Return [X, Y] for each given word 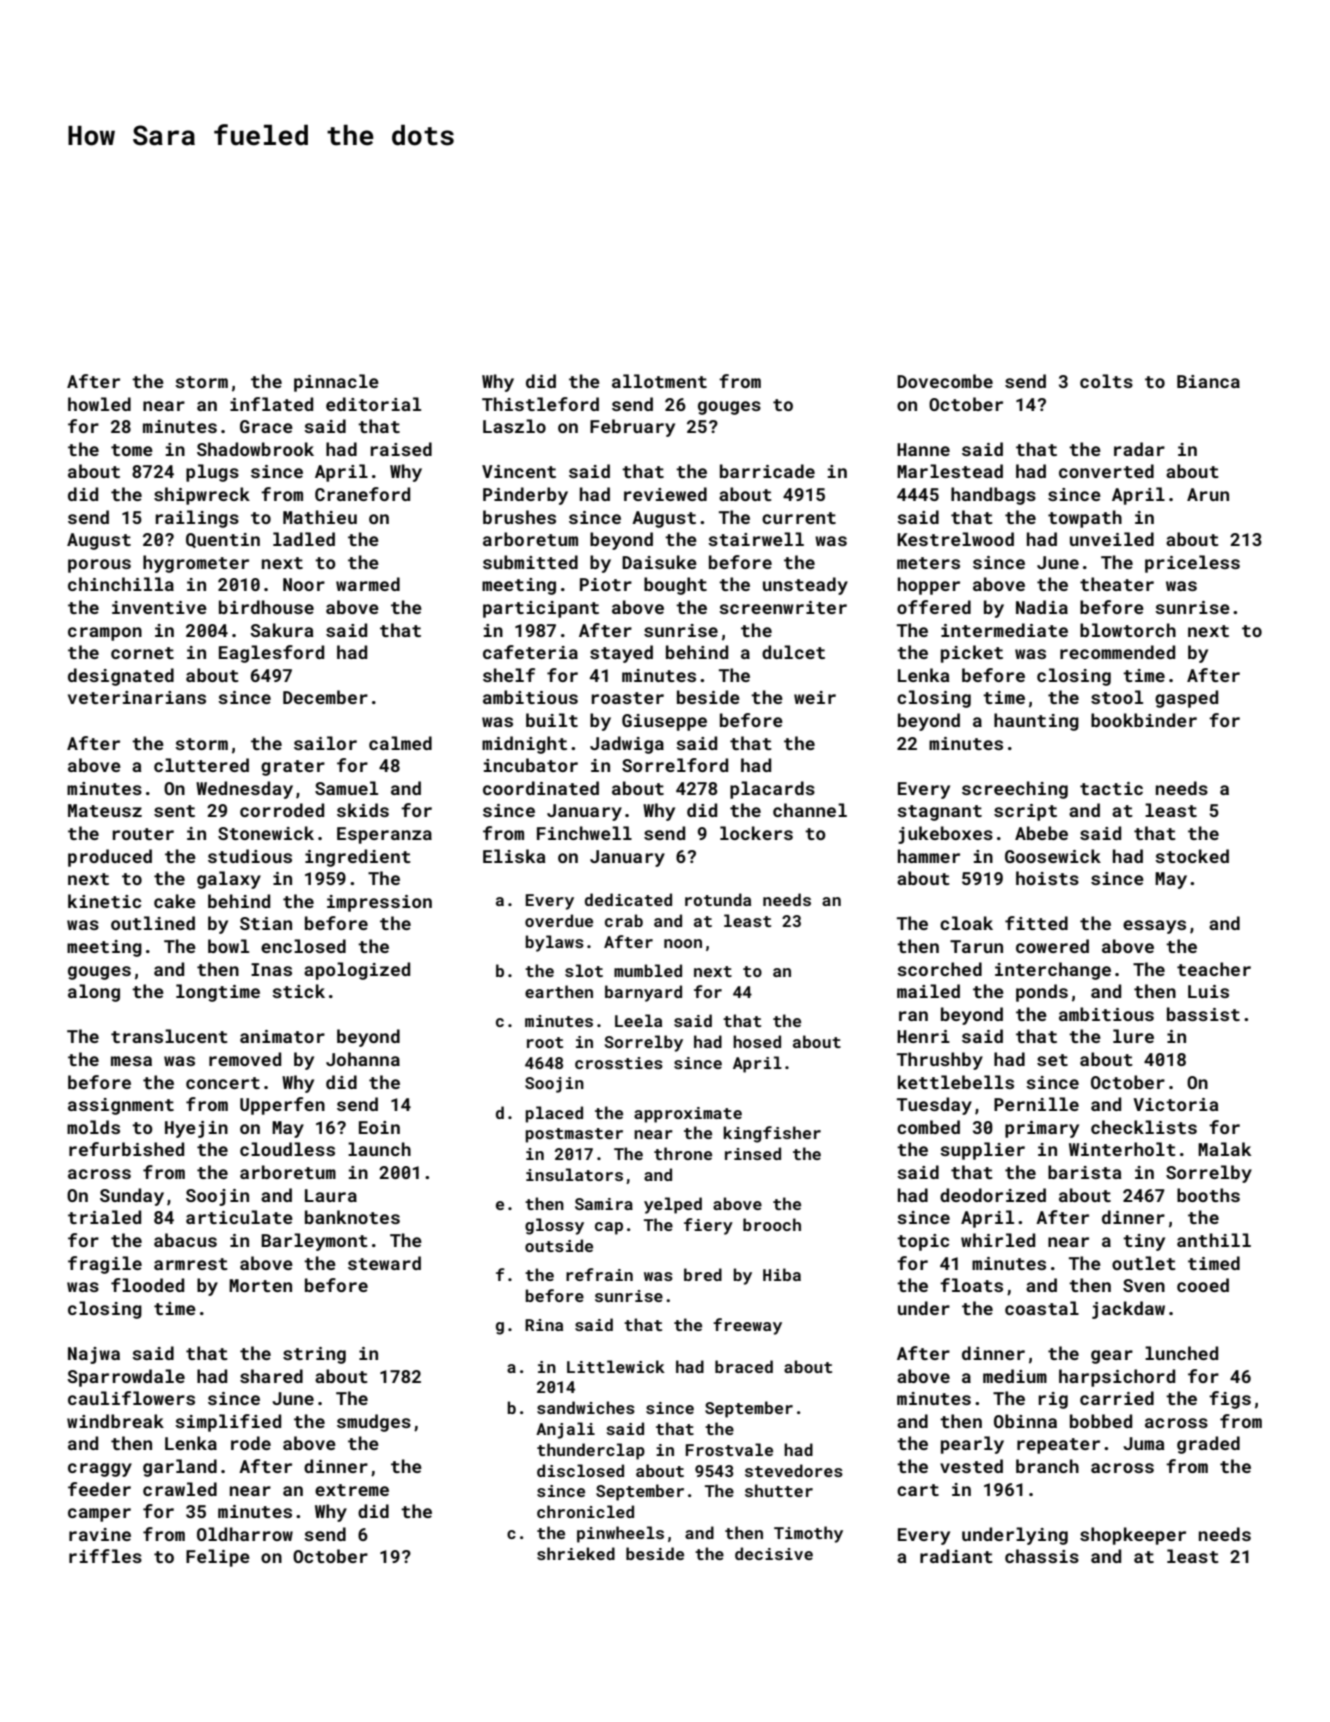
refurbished [126, 1149]
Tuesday [934, 1106]
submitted [530, 562]
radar [1139, 449]
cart [918, 1490]
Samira [604, 1204]
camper [99, 1515]
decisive [774, 1553]
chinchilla [121, 584]
